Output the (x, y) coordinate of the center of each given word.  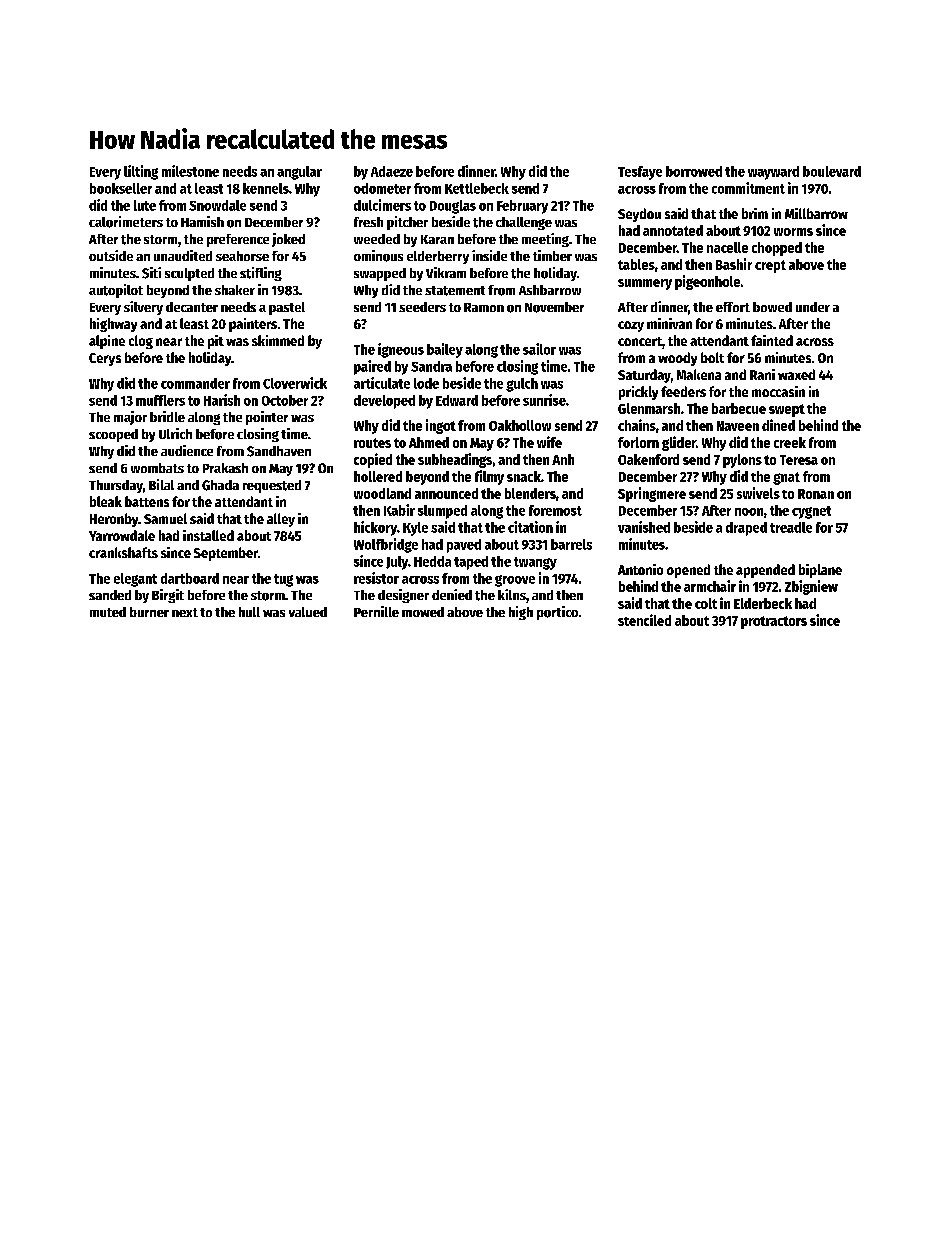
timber (552, 255)
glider (679, 443)
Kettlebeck (477, 188)
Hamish (202, 221)
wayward (773, 173)
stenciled (644, 620)
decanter (192, 307)
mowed (423, 612)
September (226, 554)
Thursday (116, 486)
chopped (777, 249)
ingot (441, 426)
